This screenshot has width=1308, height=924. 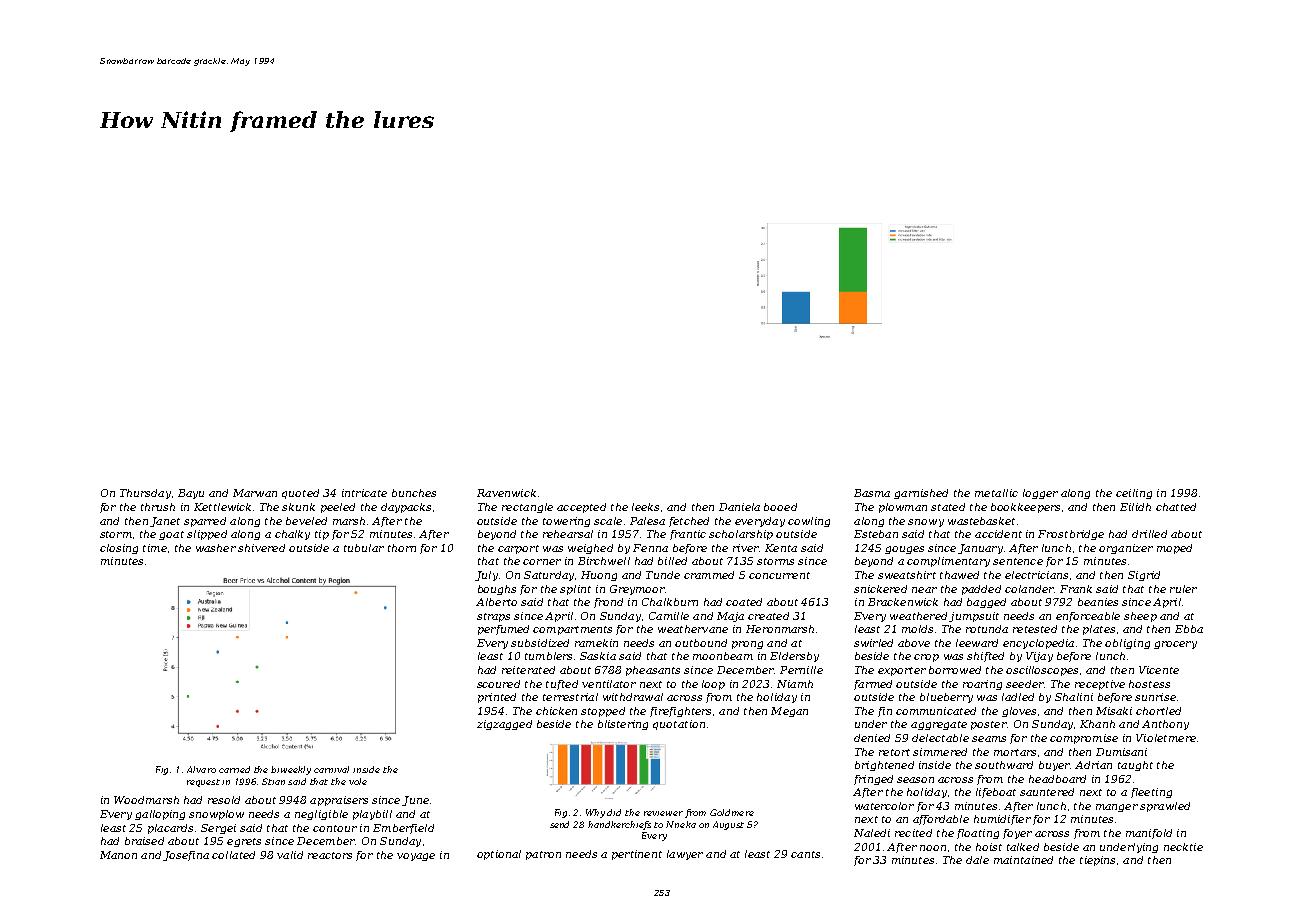 What do you see at coordinates (977, 643) in the screenshot?
I see `leeward` at bounding box center [977, 643].
